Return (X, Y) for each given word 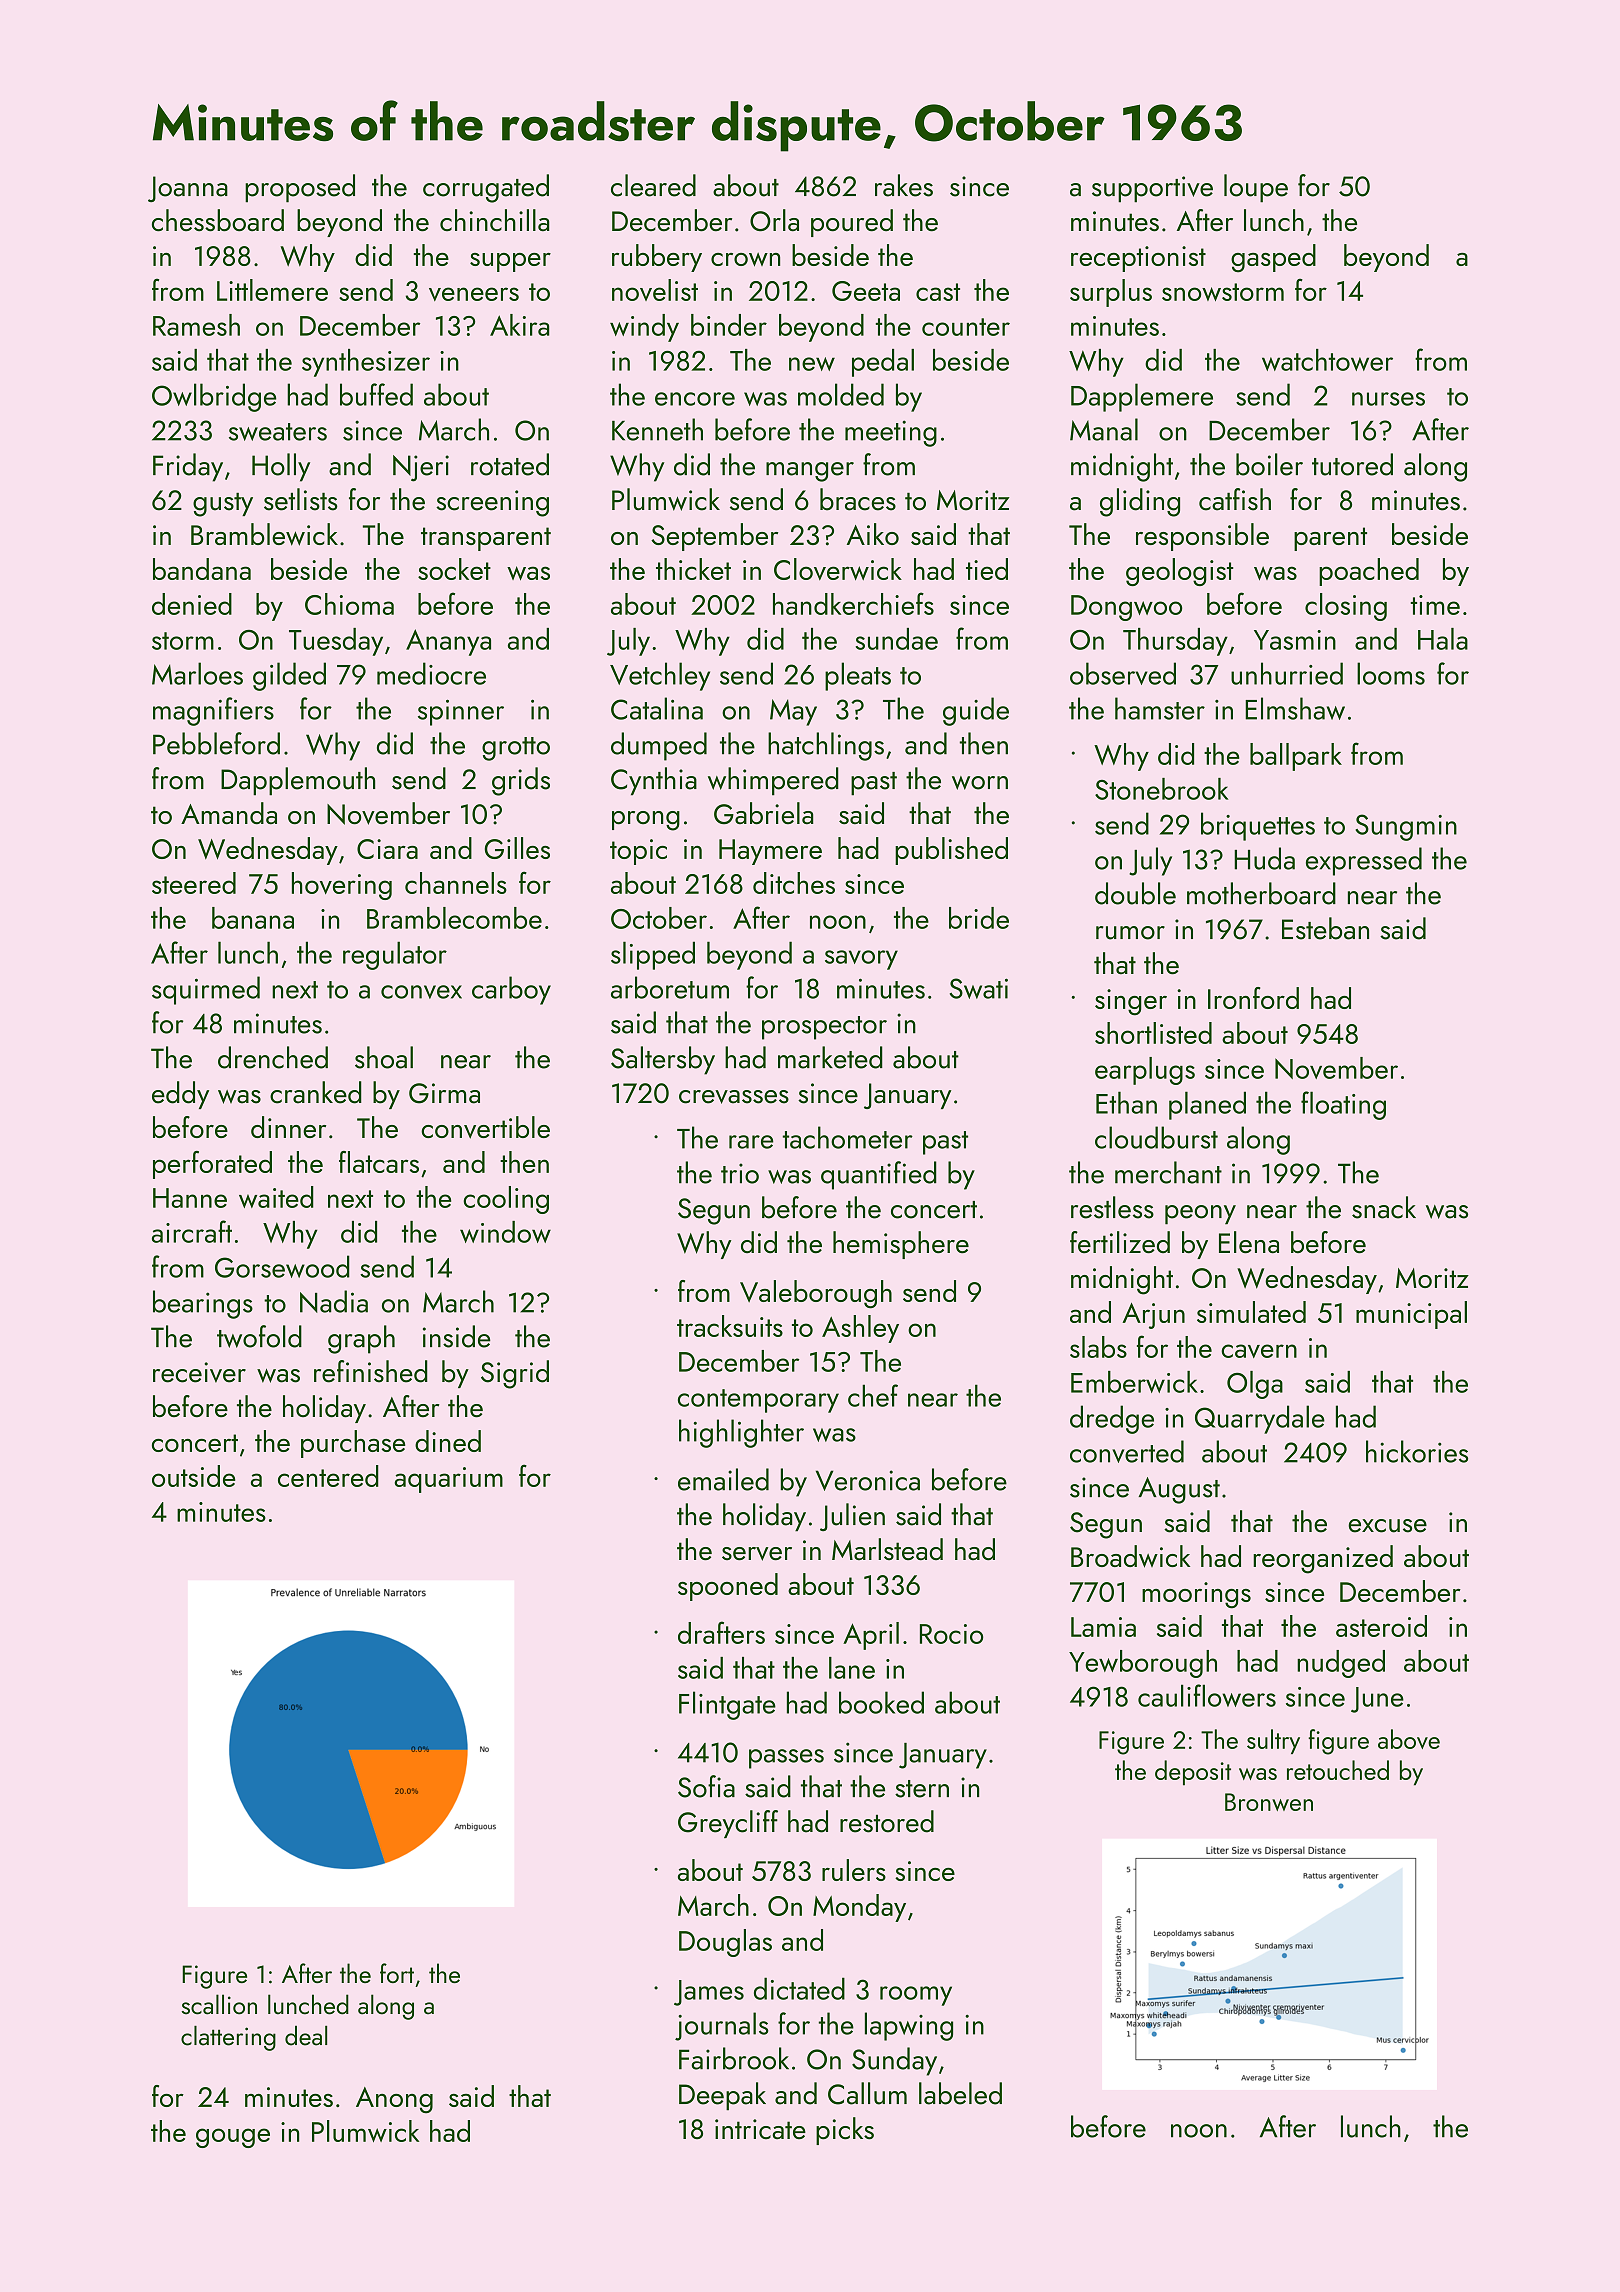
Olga (1255, 1385)
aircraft (192, 1231)
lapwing (909, 2026)
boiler (1269, 464)
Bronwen (1269, 1802)
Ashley (860, 1329)
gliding (1140, 502)
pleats (858, 676)
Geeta (866, 291)
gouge (233, 2138)
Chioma (349, 604)
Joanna (188, 189)
